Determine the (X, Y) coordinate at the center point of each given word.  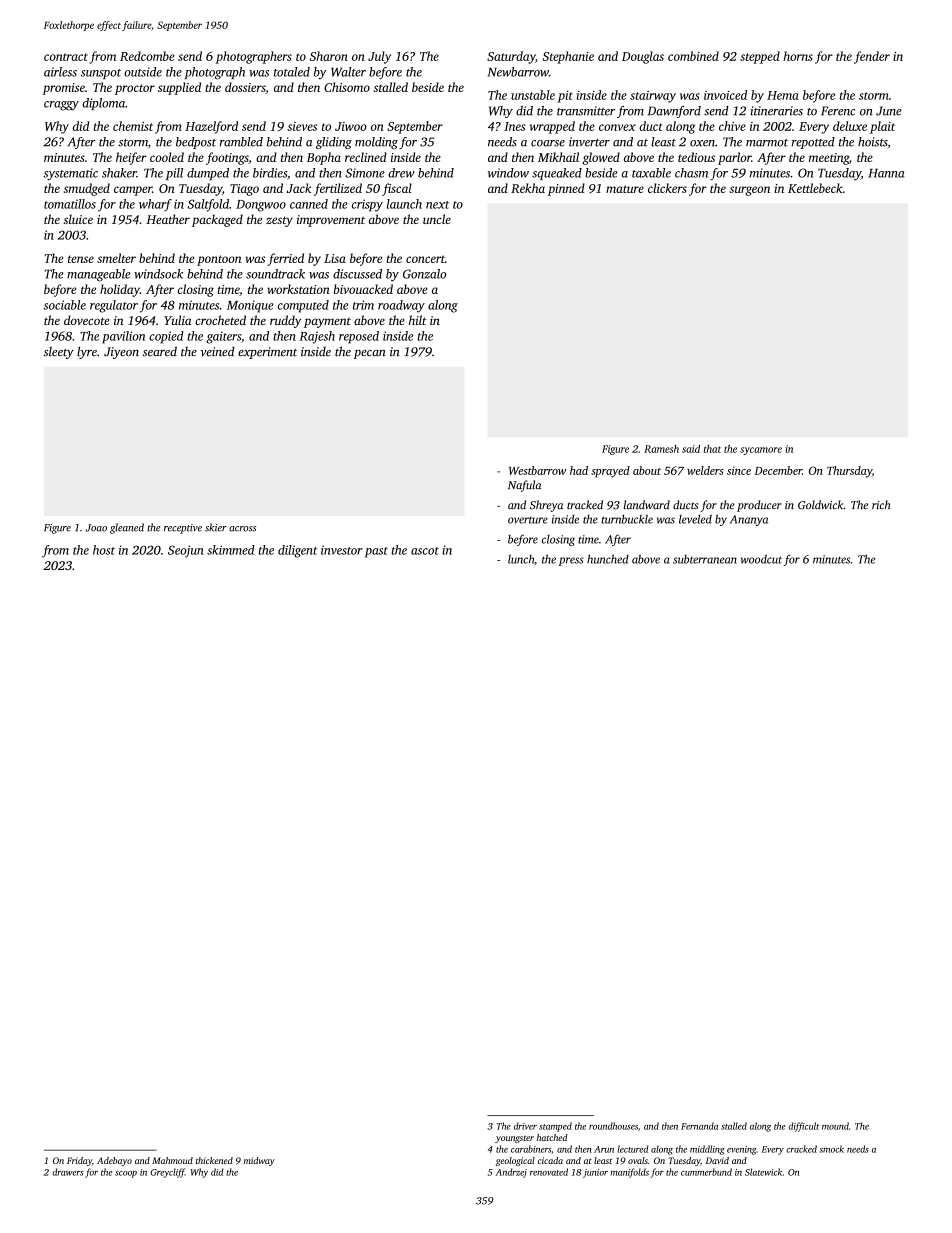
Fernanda (699, 1126)
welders (705, 470)
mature (625, 189)
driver (525, 1126)
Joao (96, 528)
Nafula (524, 486)
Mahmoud (172, 1160)
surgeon (749, 191)
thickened (214, 1160)
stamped (555, 1127)
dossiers (245, 88)
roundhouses (613, 1126)
